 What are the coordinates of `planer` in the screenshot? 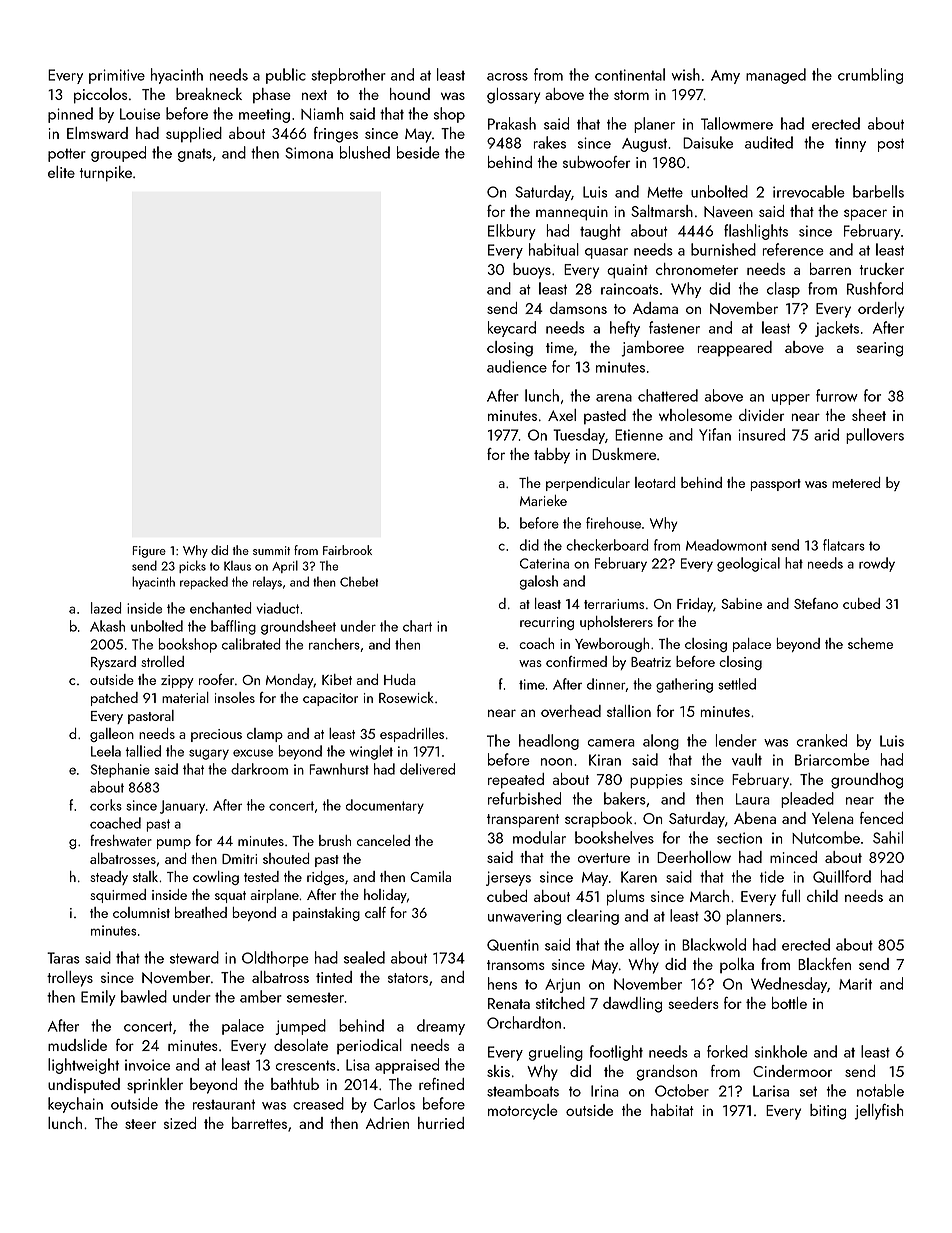 It's located at (654, 125).
